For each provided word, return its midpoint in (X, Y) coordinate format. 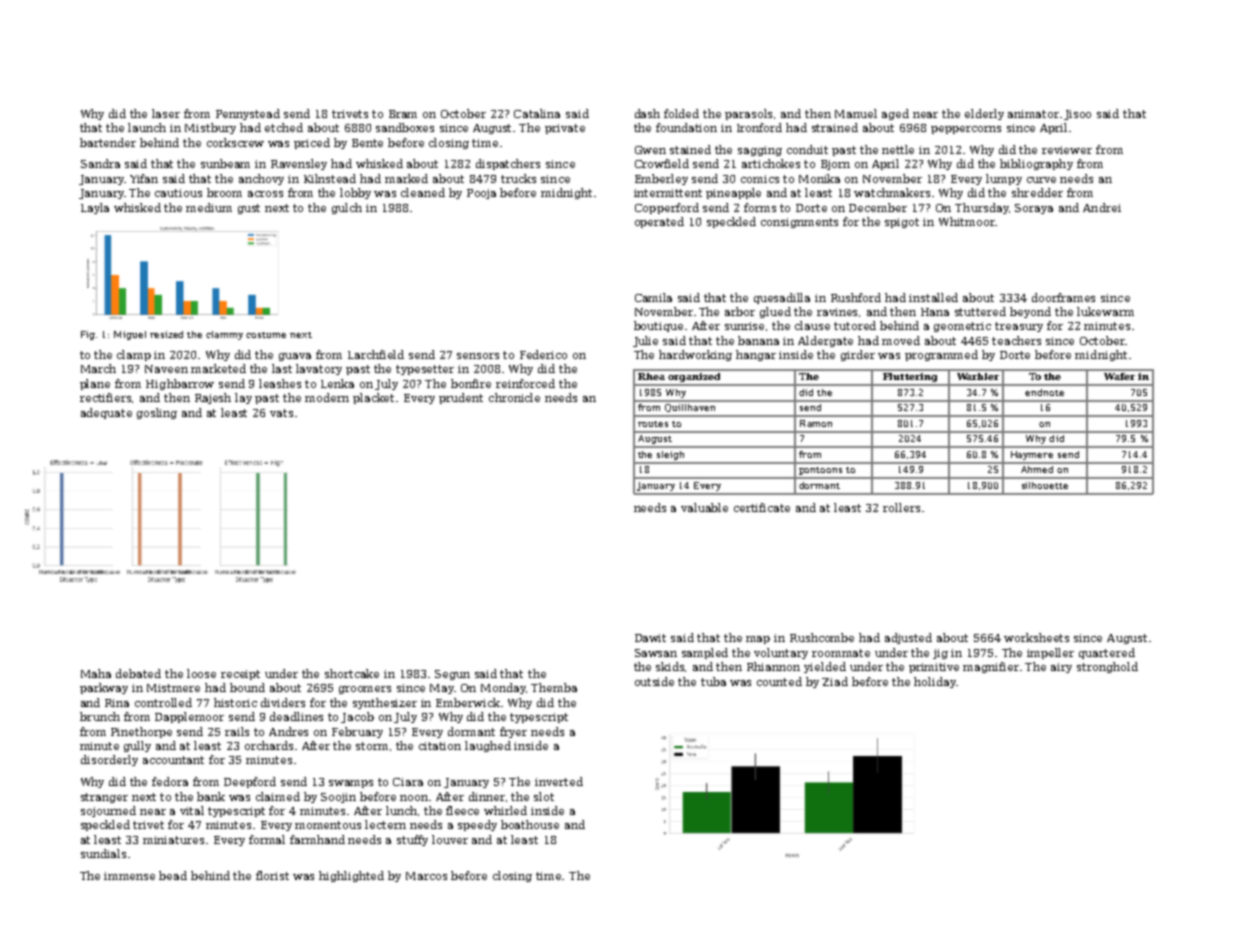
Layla (95, 208)
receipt (240, 675)
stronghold (1107, 667)
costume (266, 335)
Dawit (650, 638)
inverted (559, 781)
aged (895, 114)
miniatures (173, 840)
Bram (403, 114)
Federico (543, 354)
